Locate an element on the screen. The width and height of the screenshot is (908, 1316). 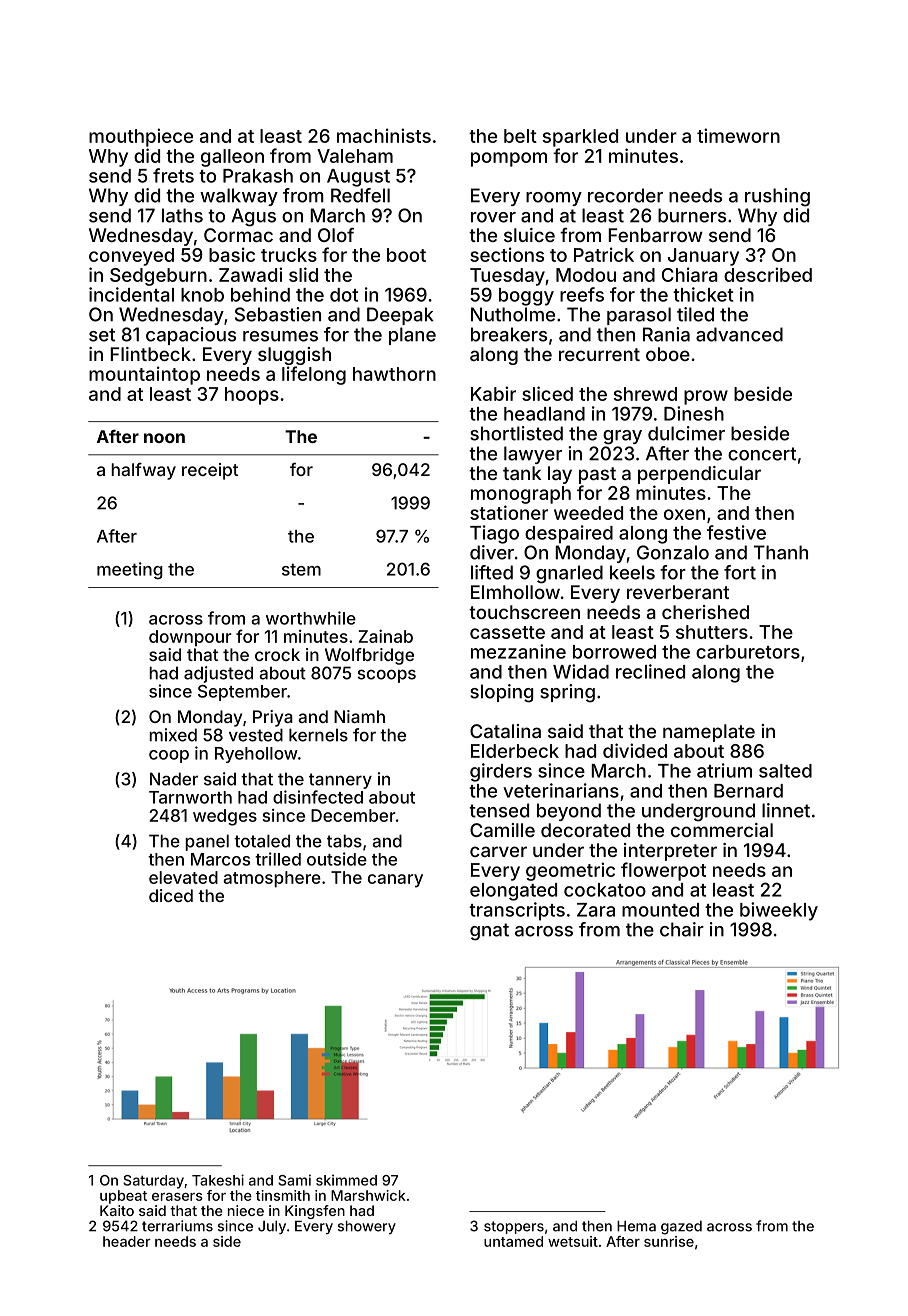
despaired is located at coordinates (569, 534).
